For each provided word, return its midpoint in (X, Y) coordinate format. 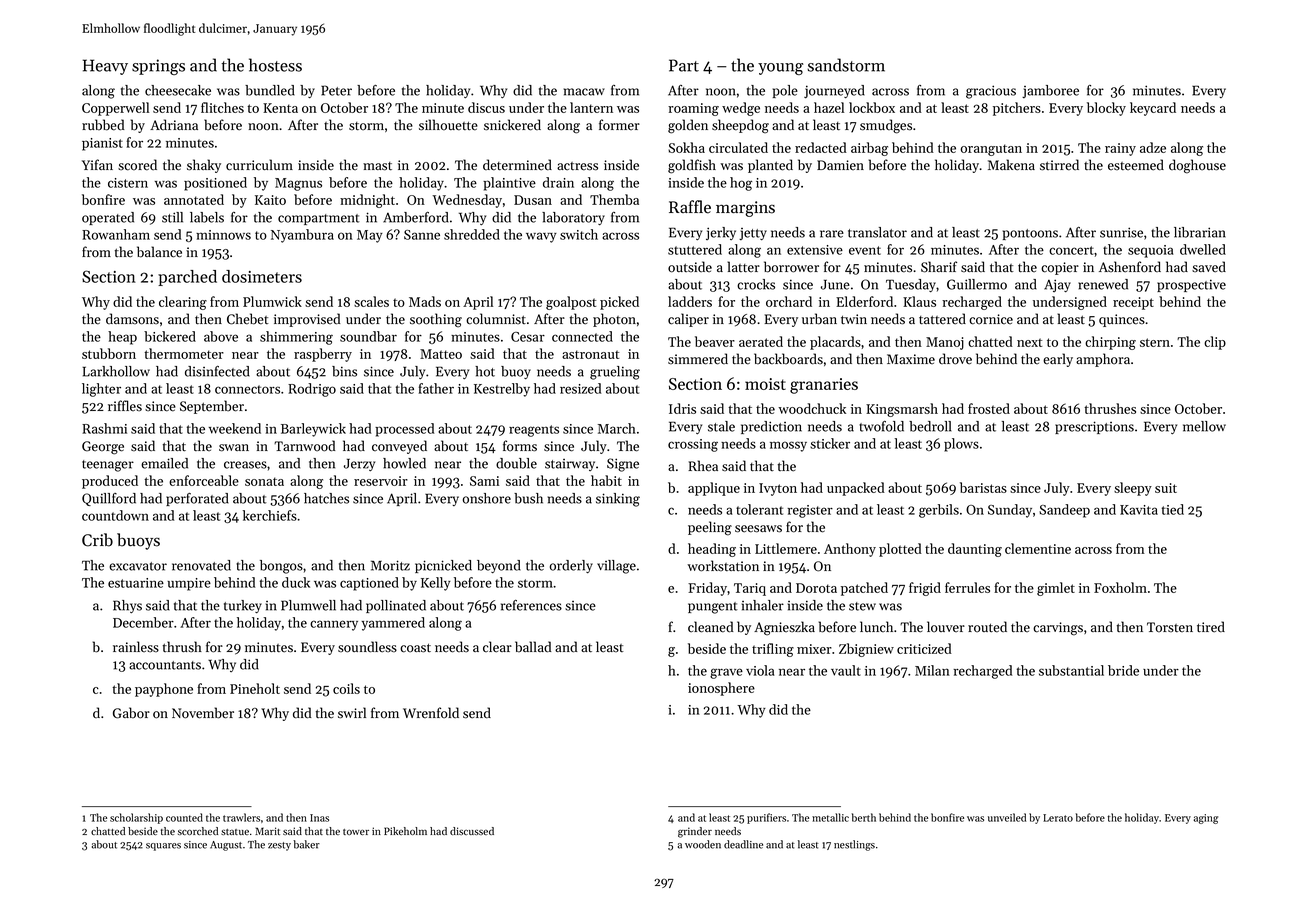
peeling (710, 528)
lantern (591, 107)
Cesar (528, 337)
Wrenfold (431, 713)
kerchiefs (270, 515)
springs (158, 67)
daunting (975, 550)
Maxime (911, 359)
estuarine (136, 583)
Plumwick (272, 301)
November (203, 713)
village (616, 567)
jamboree (1050, 91)
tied (1173, 509)
